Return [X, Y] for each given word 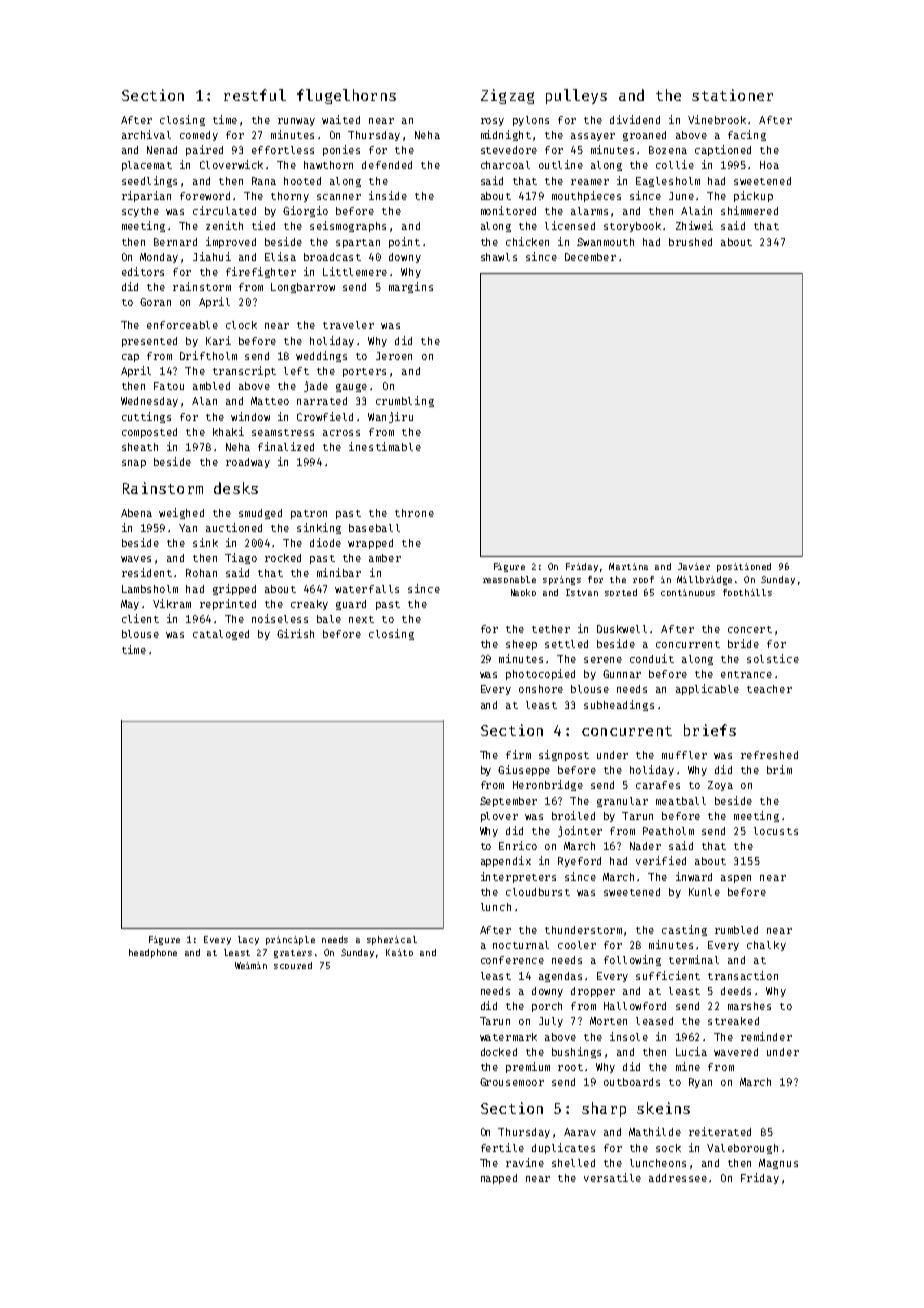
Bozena [668, 150]
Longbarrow [303, 288]
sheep [521, 645]
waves [136, 559]
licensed [570, 225]
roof [643, 579]
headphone [153, 953]
